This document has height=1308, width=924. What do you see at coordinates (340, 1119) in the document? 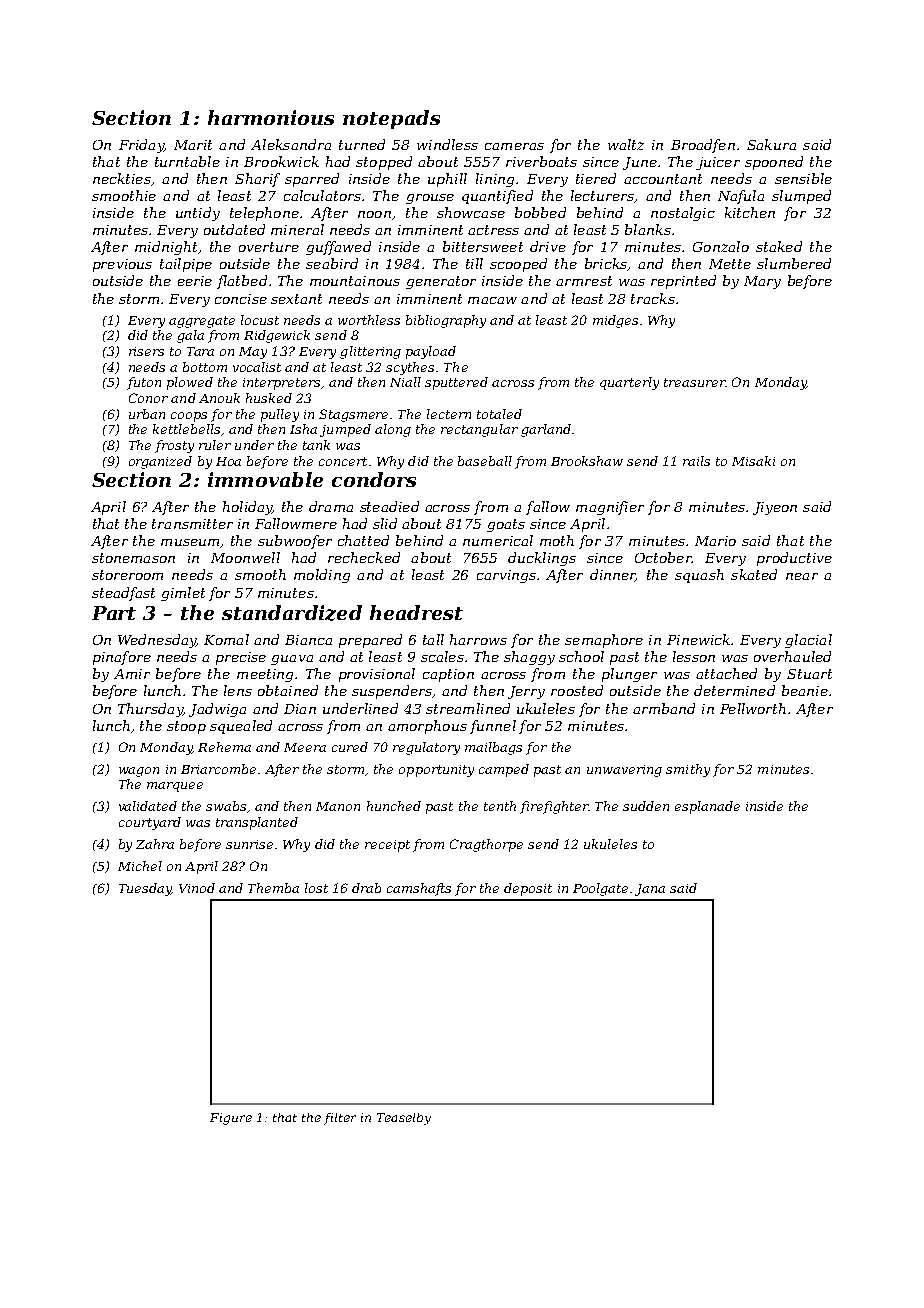
I see `filter` at bounding box center [340, 1119].
